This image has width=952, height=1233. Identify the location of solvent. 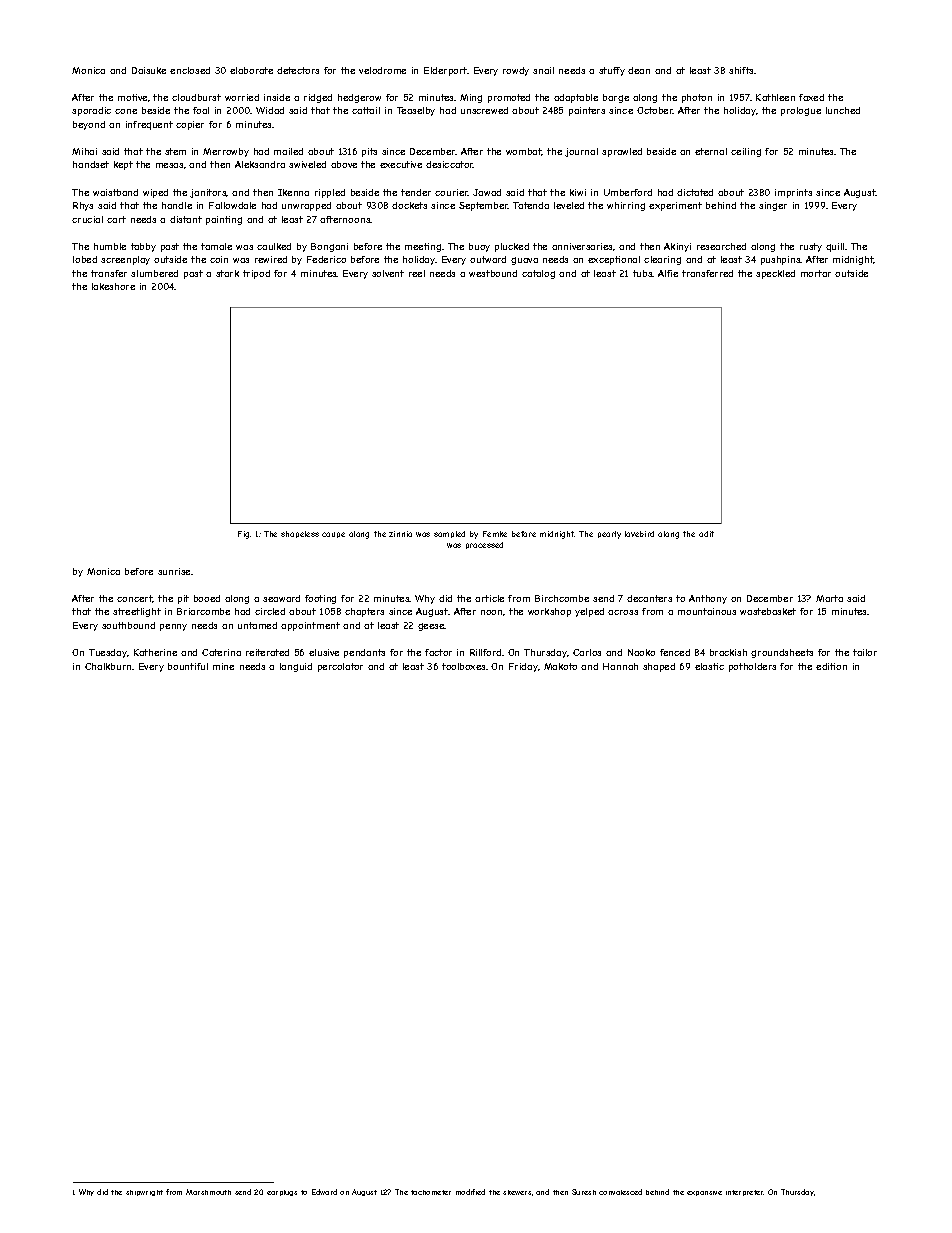
(388, 273).
